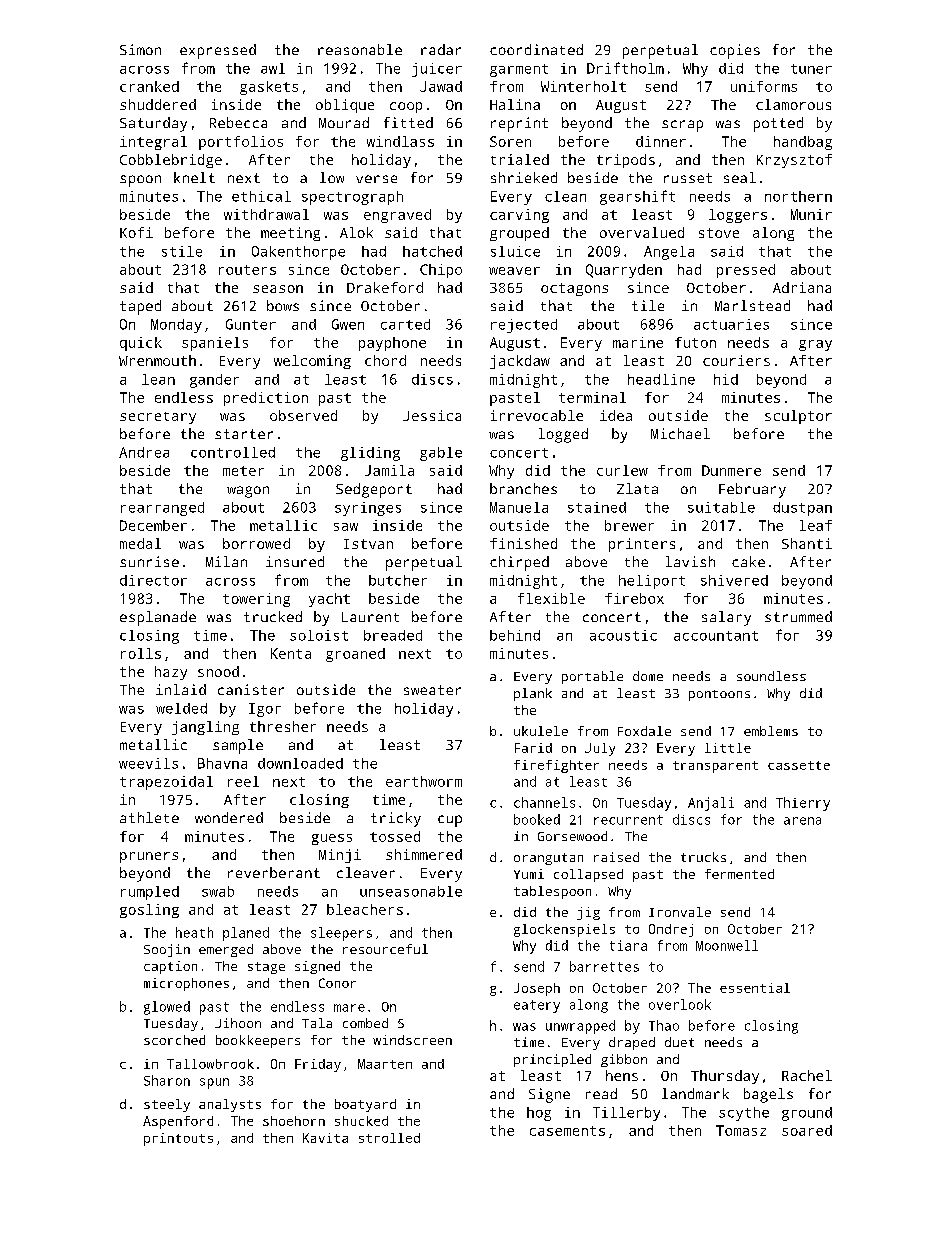 The width and height of the screenshot is (952, 1233). What do you see at coordinates (398, 580) in the screenshot?
I see `butcher` at bounding box center [398, 580].
